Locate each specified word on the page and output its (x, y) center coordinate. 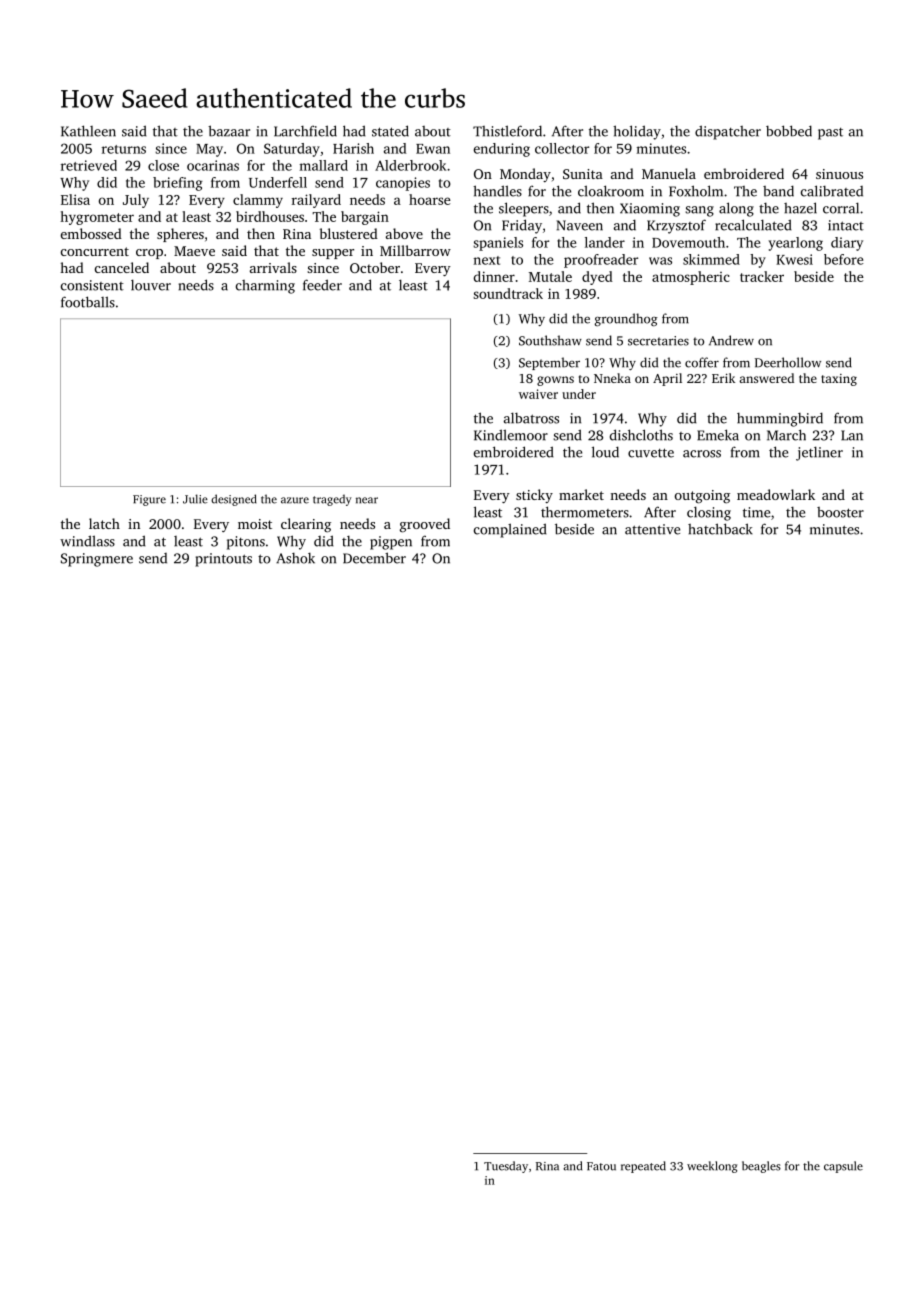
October (375, 267)
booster (840, 512)
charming (265, 287)
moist (255, 524)
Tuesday (506, 1167)
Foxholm (696, 191)
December (374, 558)
